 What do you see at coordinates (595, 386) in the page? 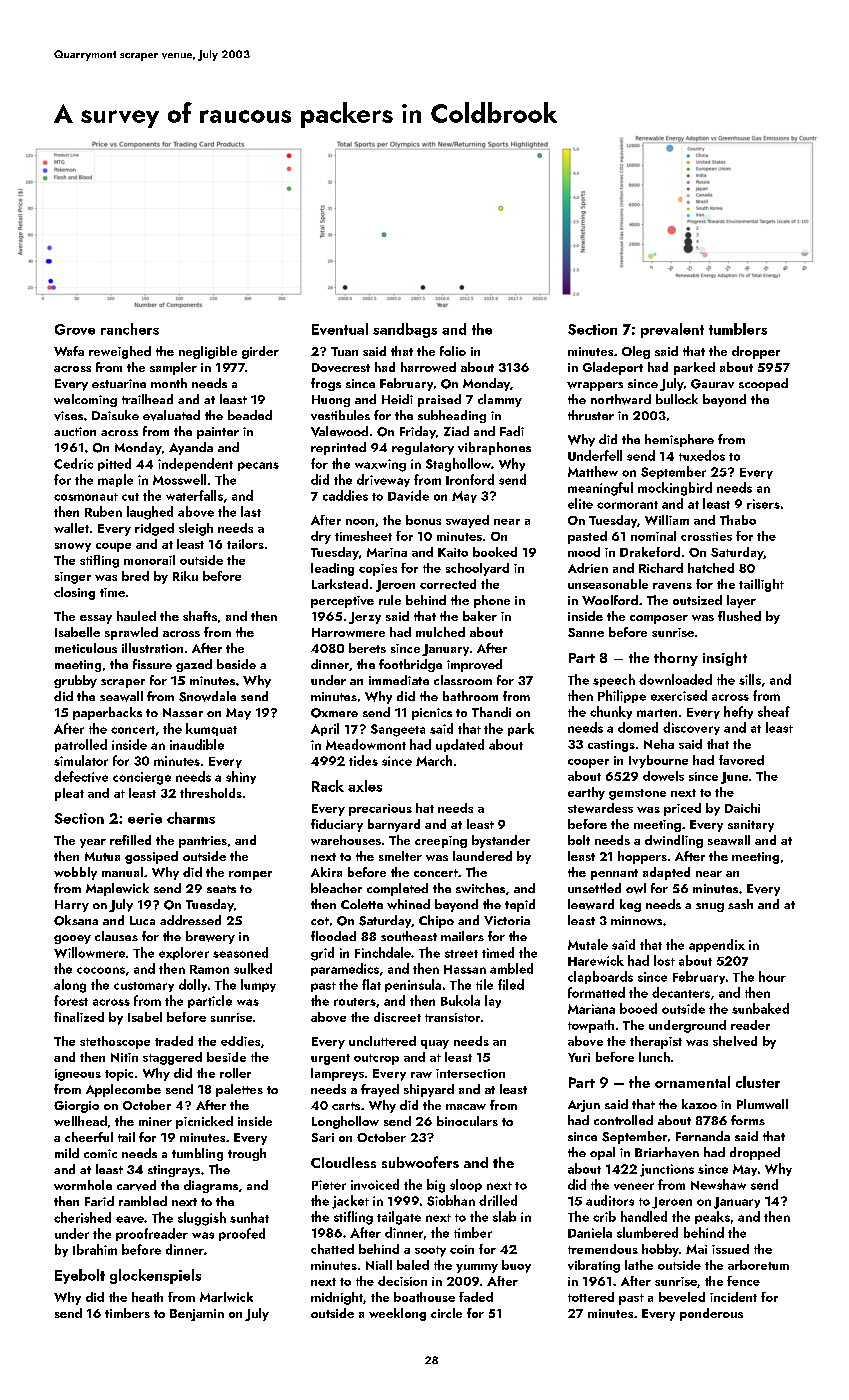
I see `wrappers` at bounding box center [595, 386].
